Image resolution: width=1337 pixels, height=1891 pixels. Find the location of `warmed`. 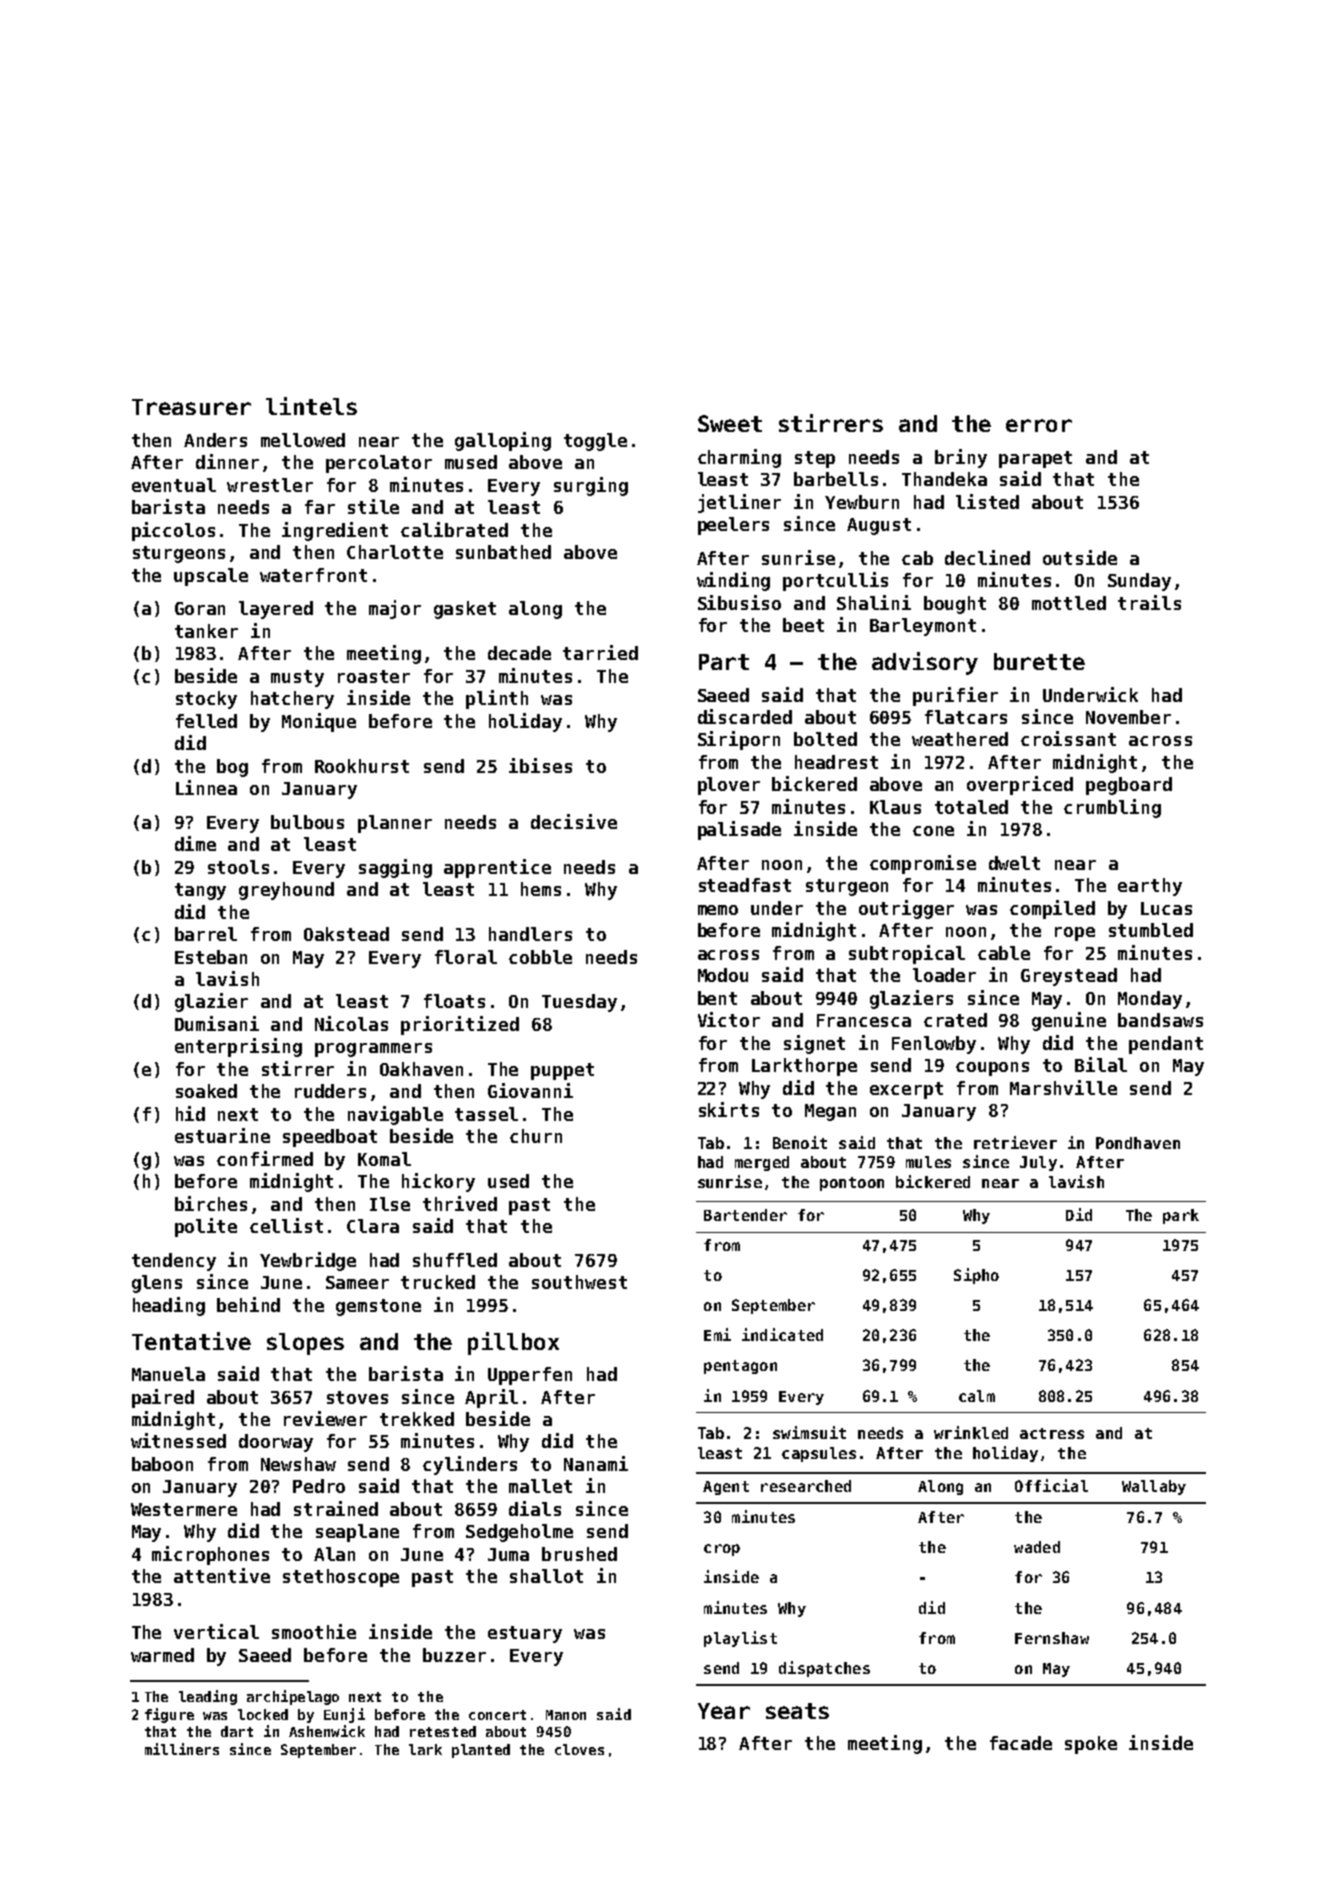

warmed is located at coordinates (162, 1655).
